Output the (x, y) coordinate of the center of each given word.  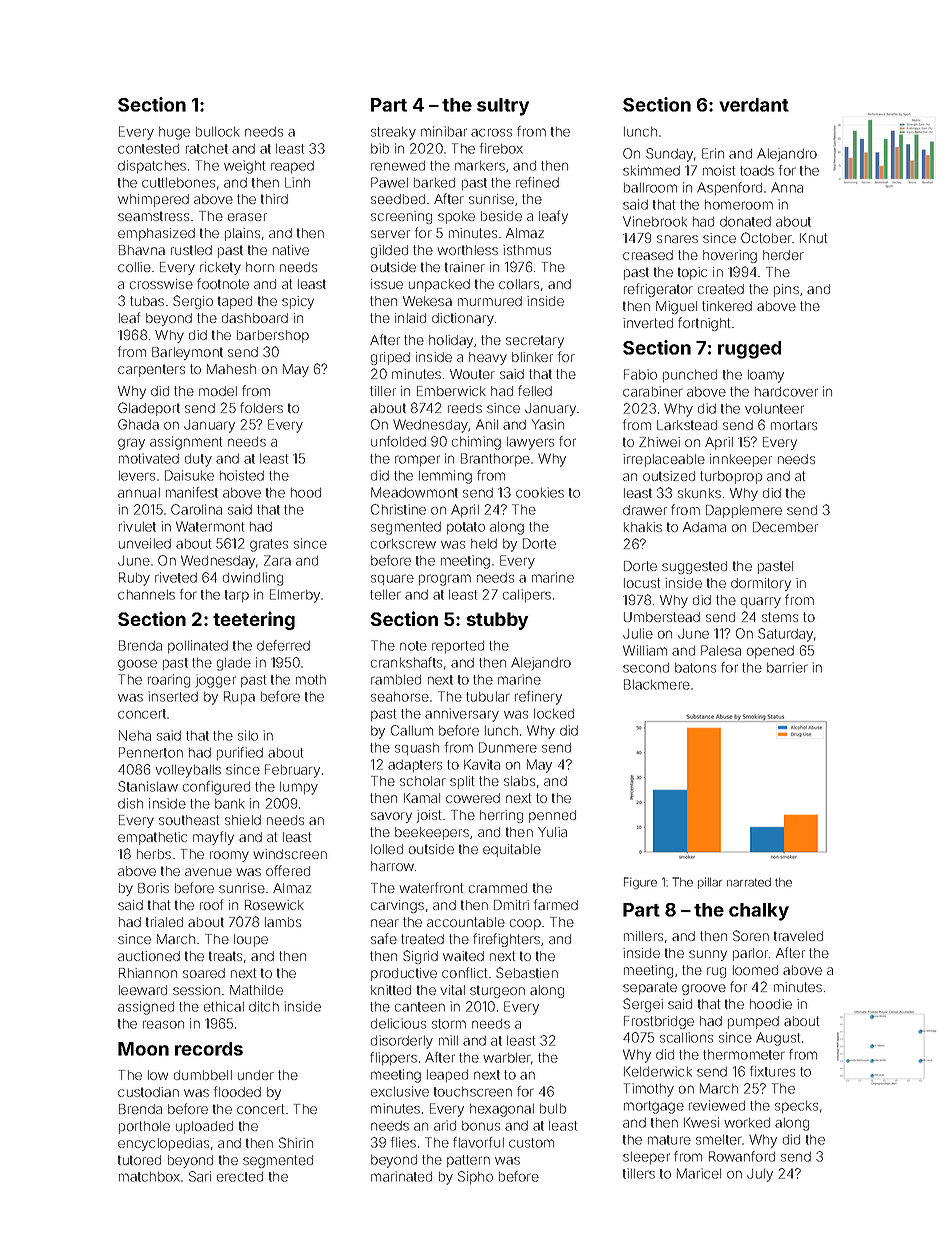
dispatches (152, 166)
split (462, 782)
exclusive (400, 1091)
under (256, 1075)
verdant (754, 105)
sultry (503, 107)
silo (248, 735)
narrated (749, 882)
